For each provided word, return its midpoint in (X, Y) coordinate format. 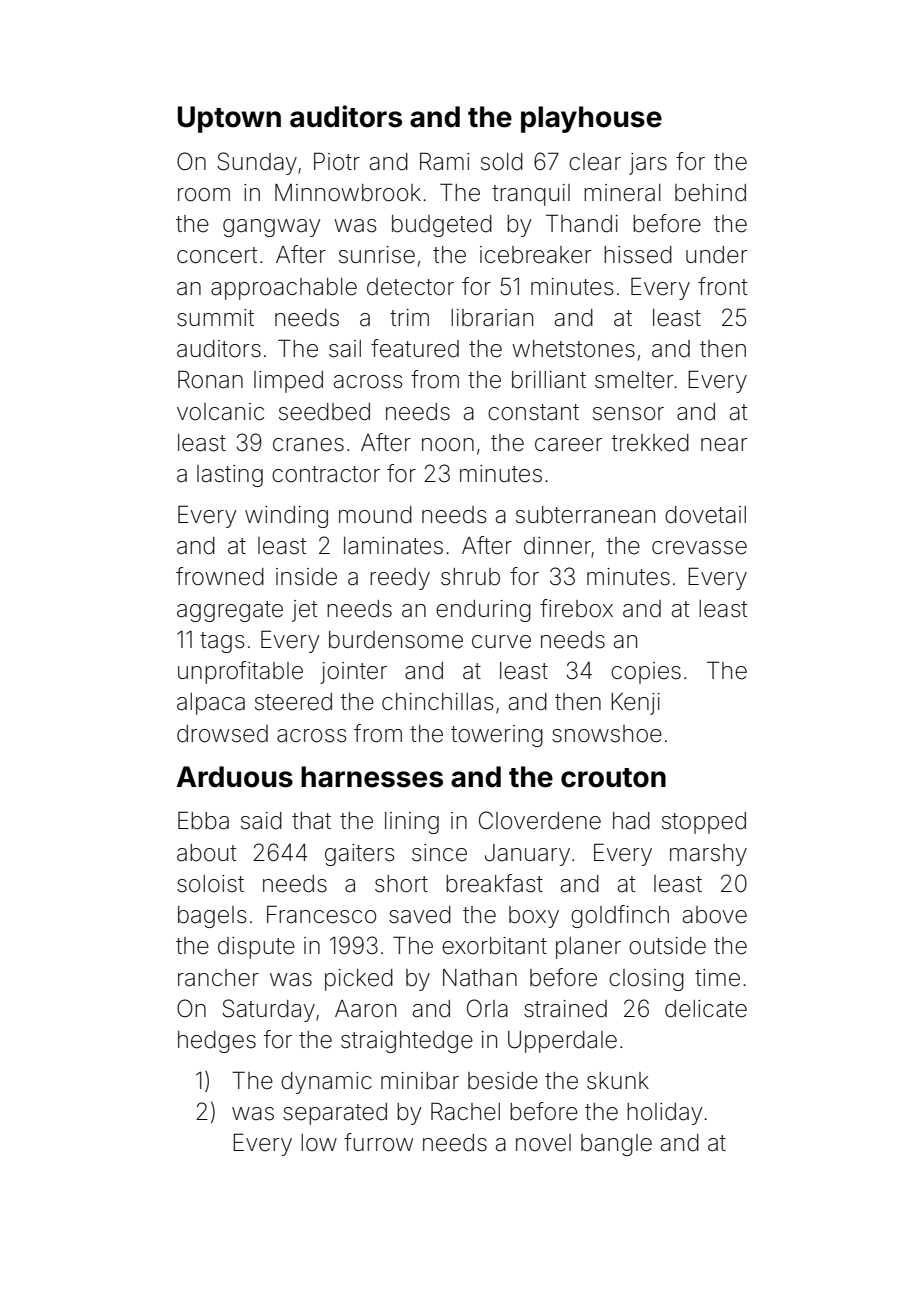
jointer (353, 673)
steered (293, 702)
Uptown (229, 119)
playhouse (591, 119)
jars (648, 164)
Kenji (635, 704)
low (319, 1143)
